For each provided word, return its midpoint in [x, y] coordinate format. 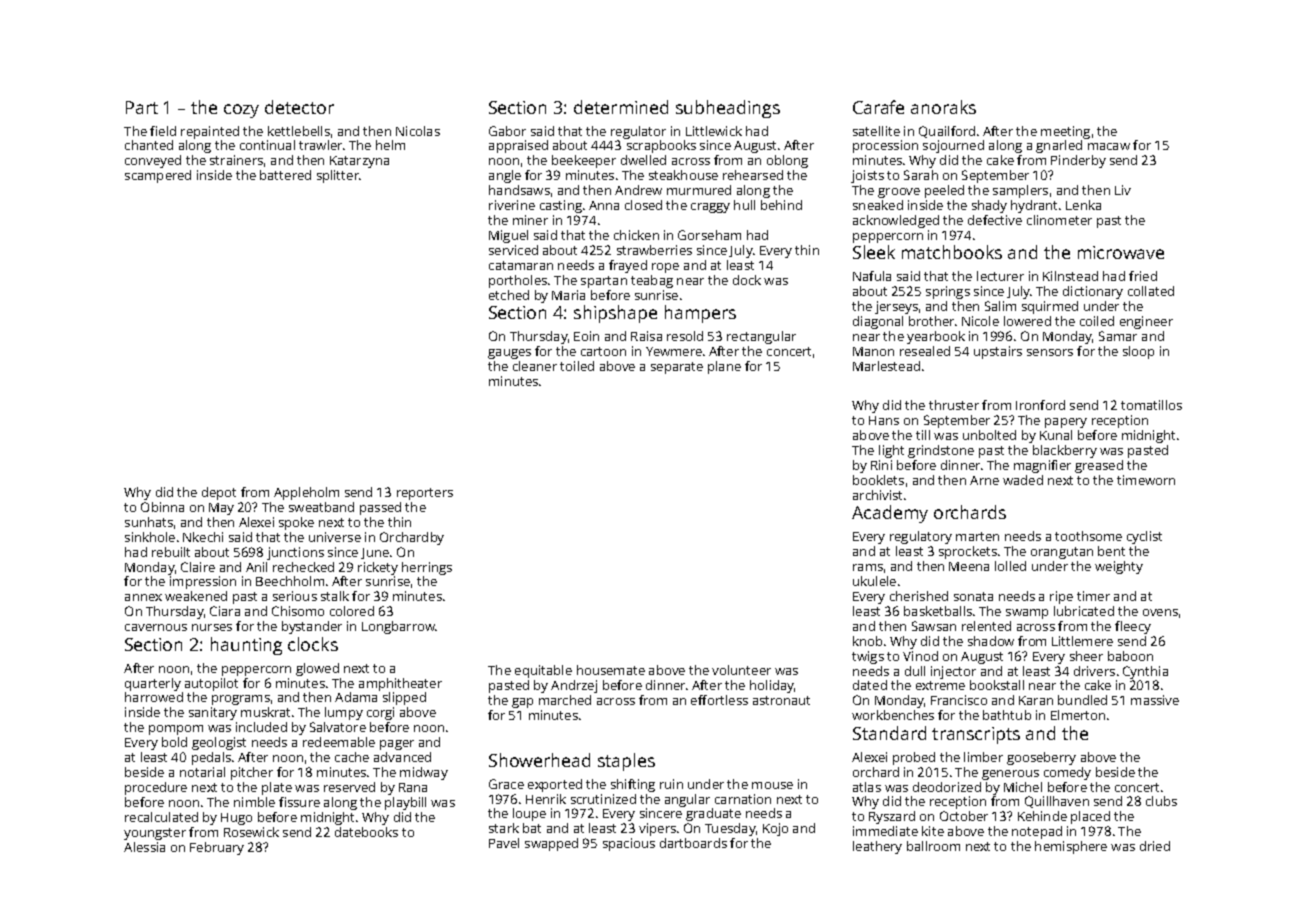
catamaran [521, 265]
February [217, 848]
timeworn [1146, 480]
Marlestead [886, 366]
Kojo [775, 829]
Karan [1036, 700]
